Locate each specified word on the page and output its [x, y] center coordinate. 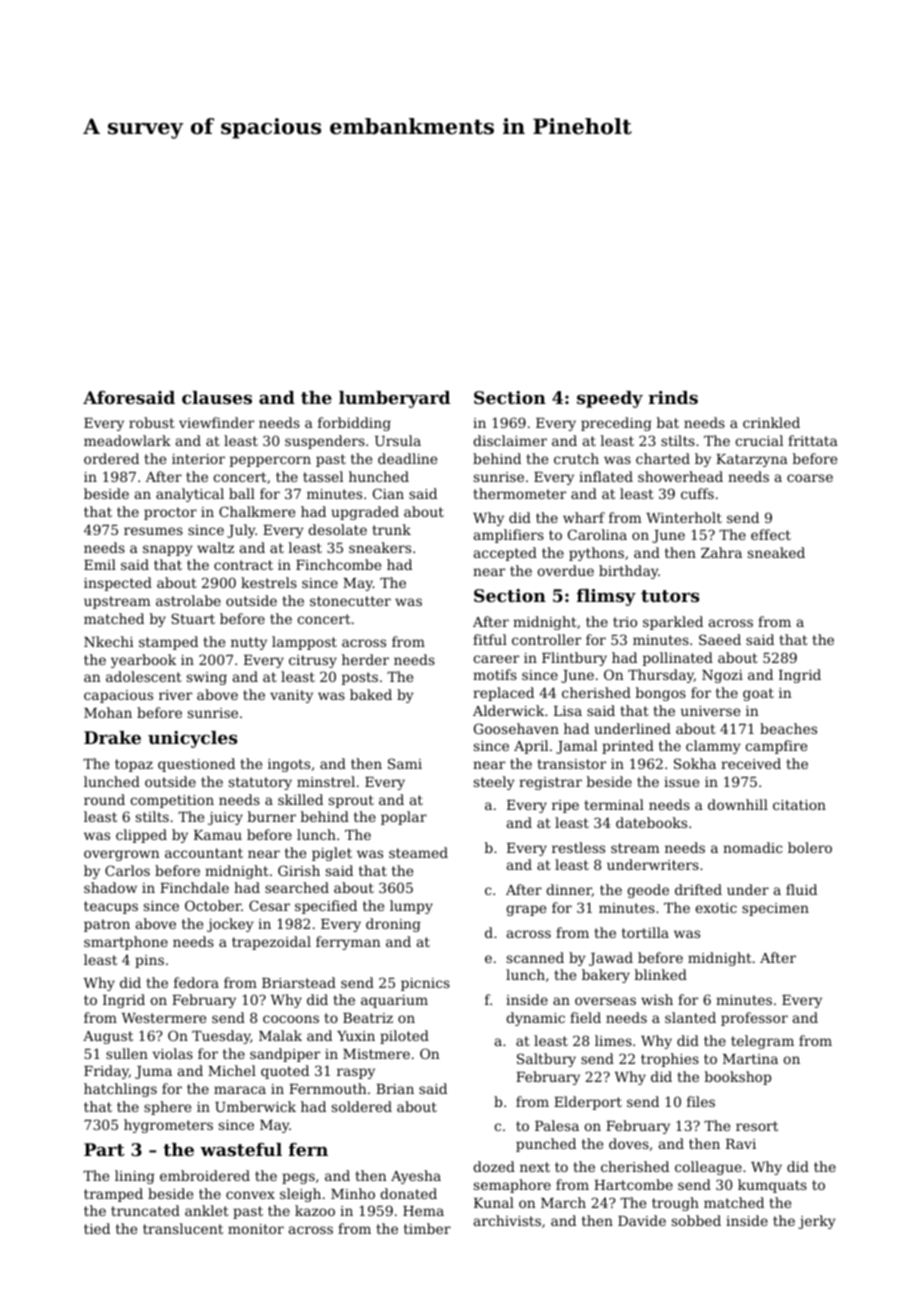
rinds [673, 397]
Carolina [597, 534]
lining [135, 1177]
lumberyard [394, 399]
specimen [775, 909]
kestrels [269, 582]
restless [578, 847]
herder [365, 659]
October [213, 905]
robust [152, 422]
